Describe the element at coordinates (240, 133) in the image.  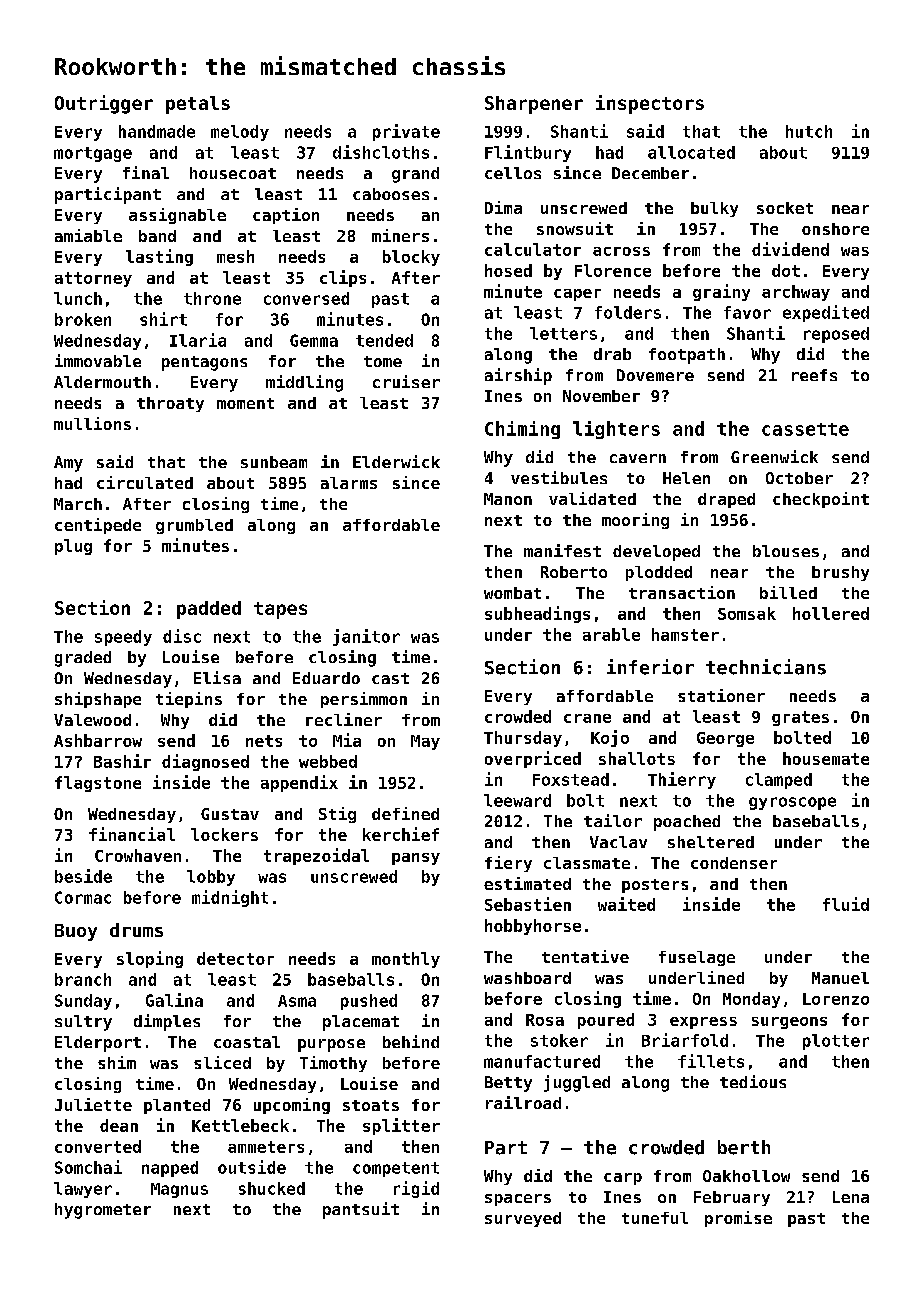
I see `melody` at that location.
